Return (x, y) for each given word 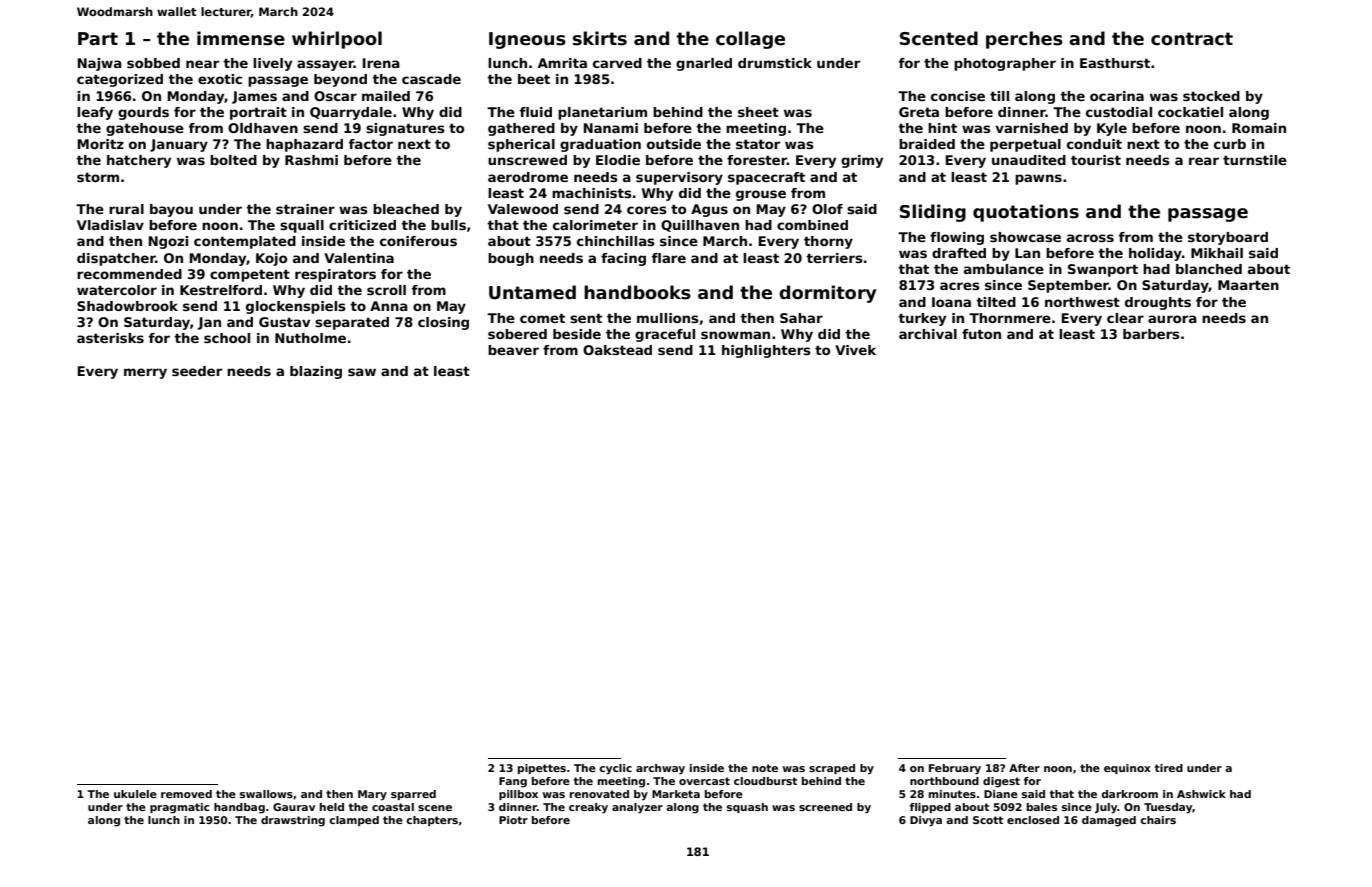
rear (1204, 161)
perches (1024, 40)
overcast (704, 781)
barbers (1151, 334)
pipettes (542, 769)
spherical (521, 145)
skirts (600, 38)
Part (98, 39)
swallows (266, 794)
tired (1169, 768)
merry (145, 373)
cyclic (615, 769)
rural (126, 209)
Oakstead (617, 350)
